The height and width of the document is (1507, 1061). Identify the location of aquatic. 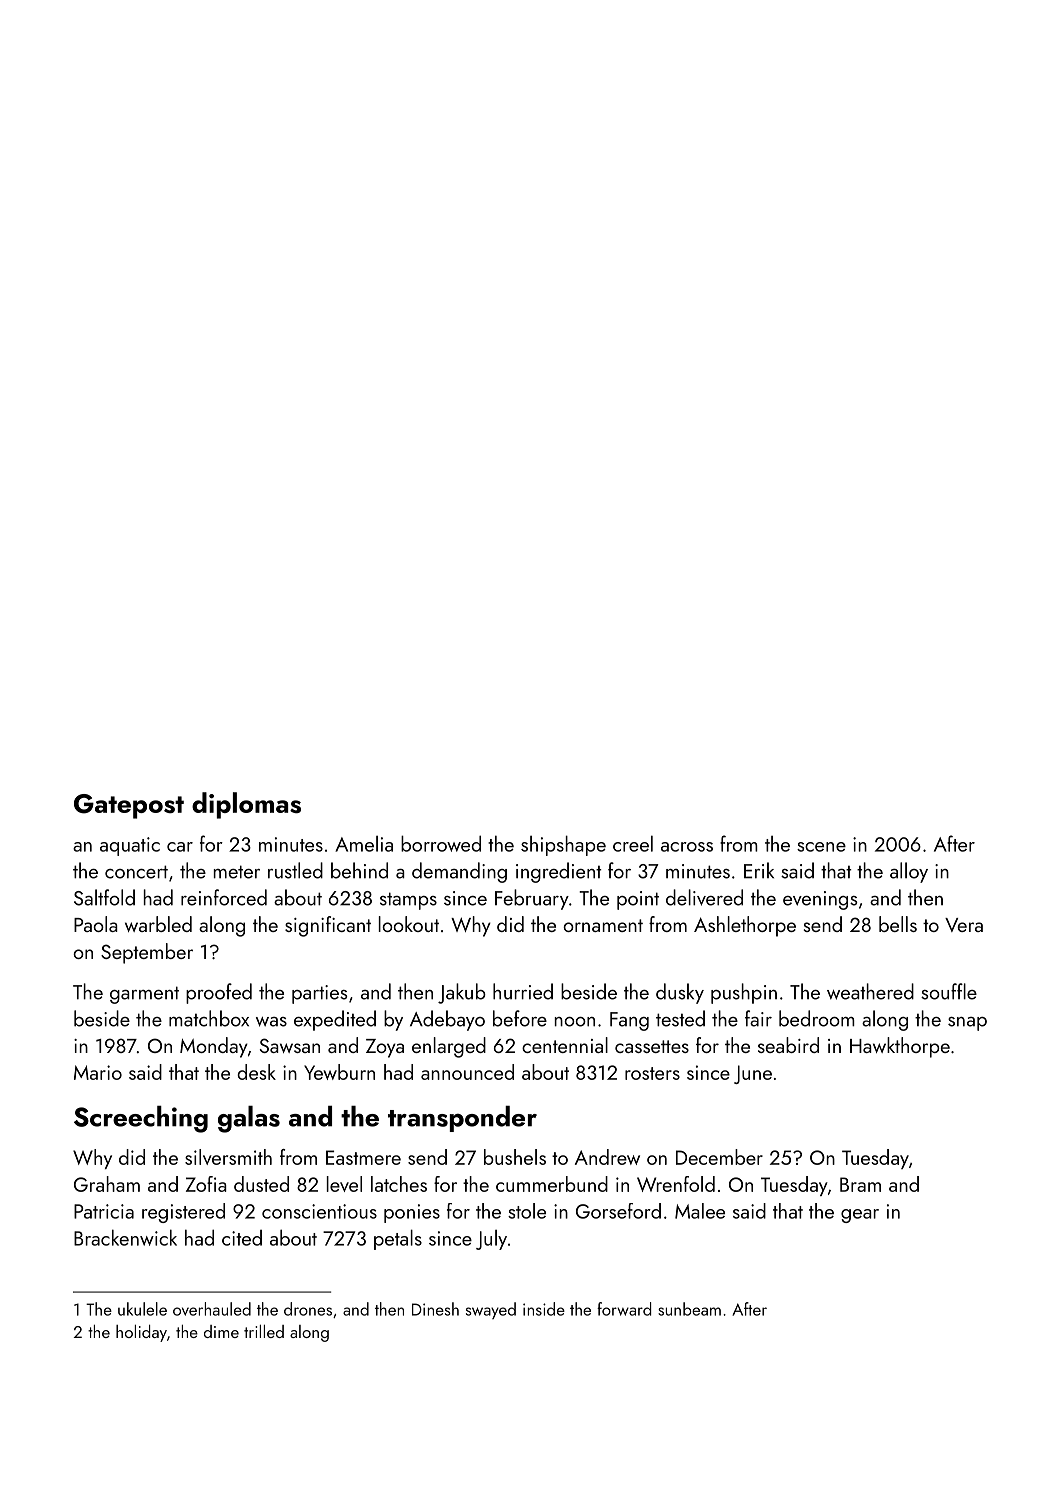
(130, 846).
